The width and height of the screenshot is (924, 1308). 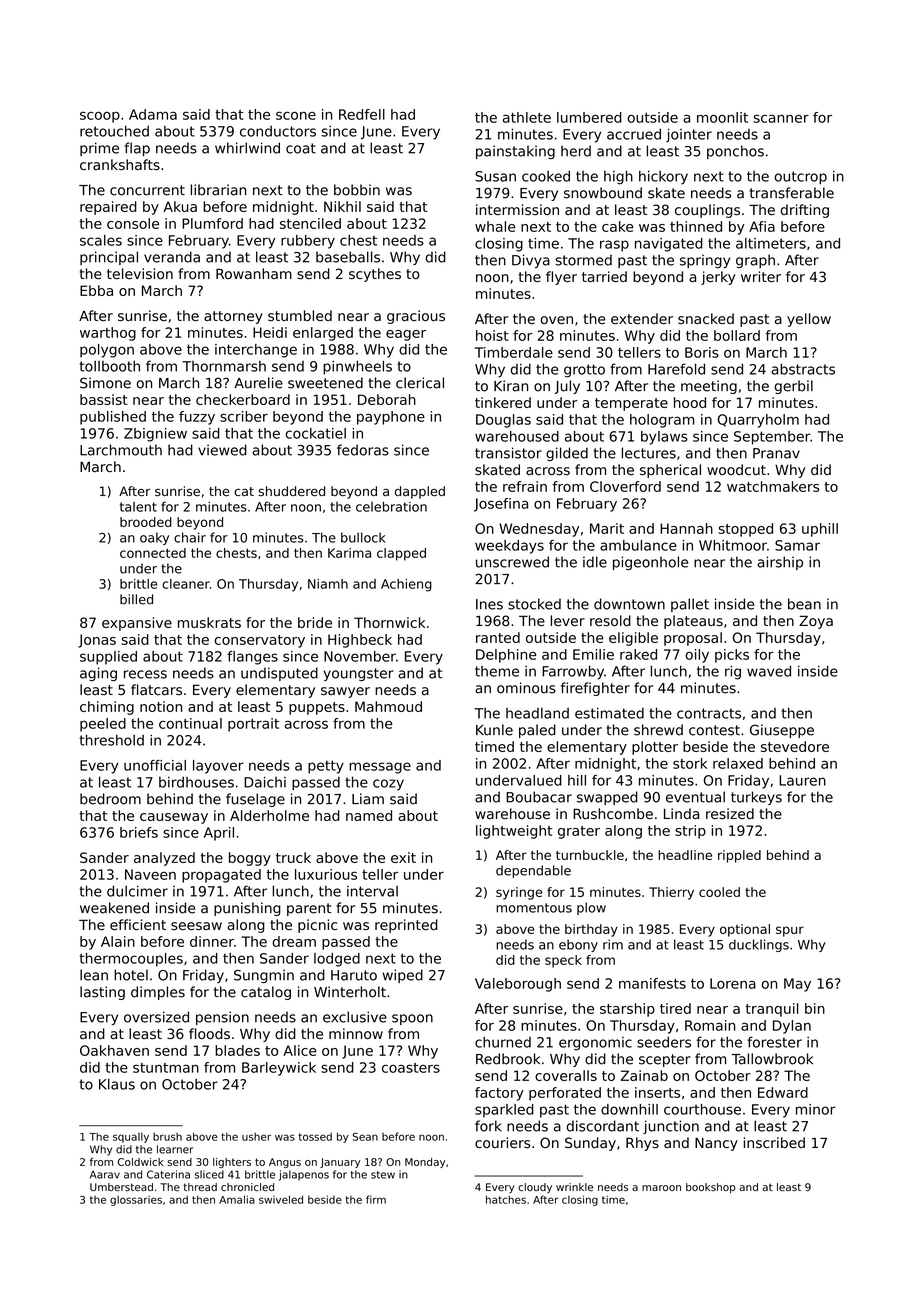 What do you see at coordinates (380, 768) in the screenshot?
I see `message` at bounding box center [380, 768].
